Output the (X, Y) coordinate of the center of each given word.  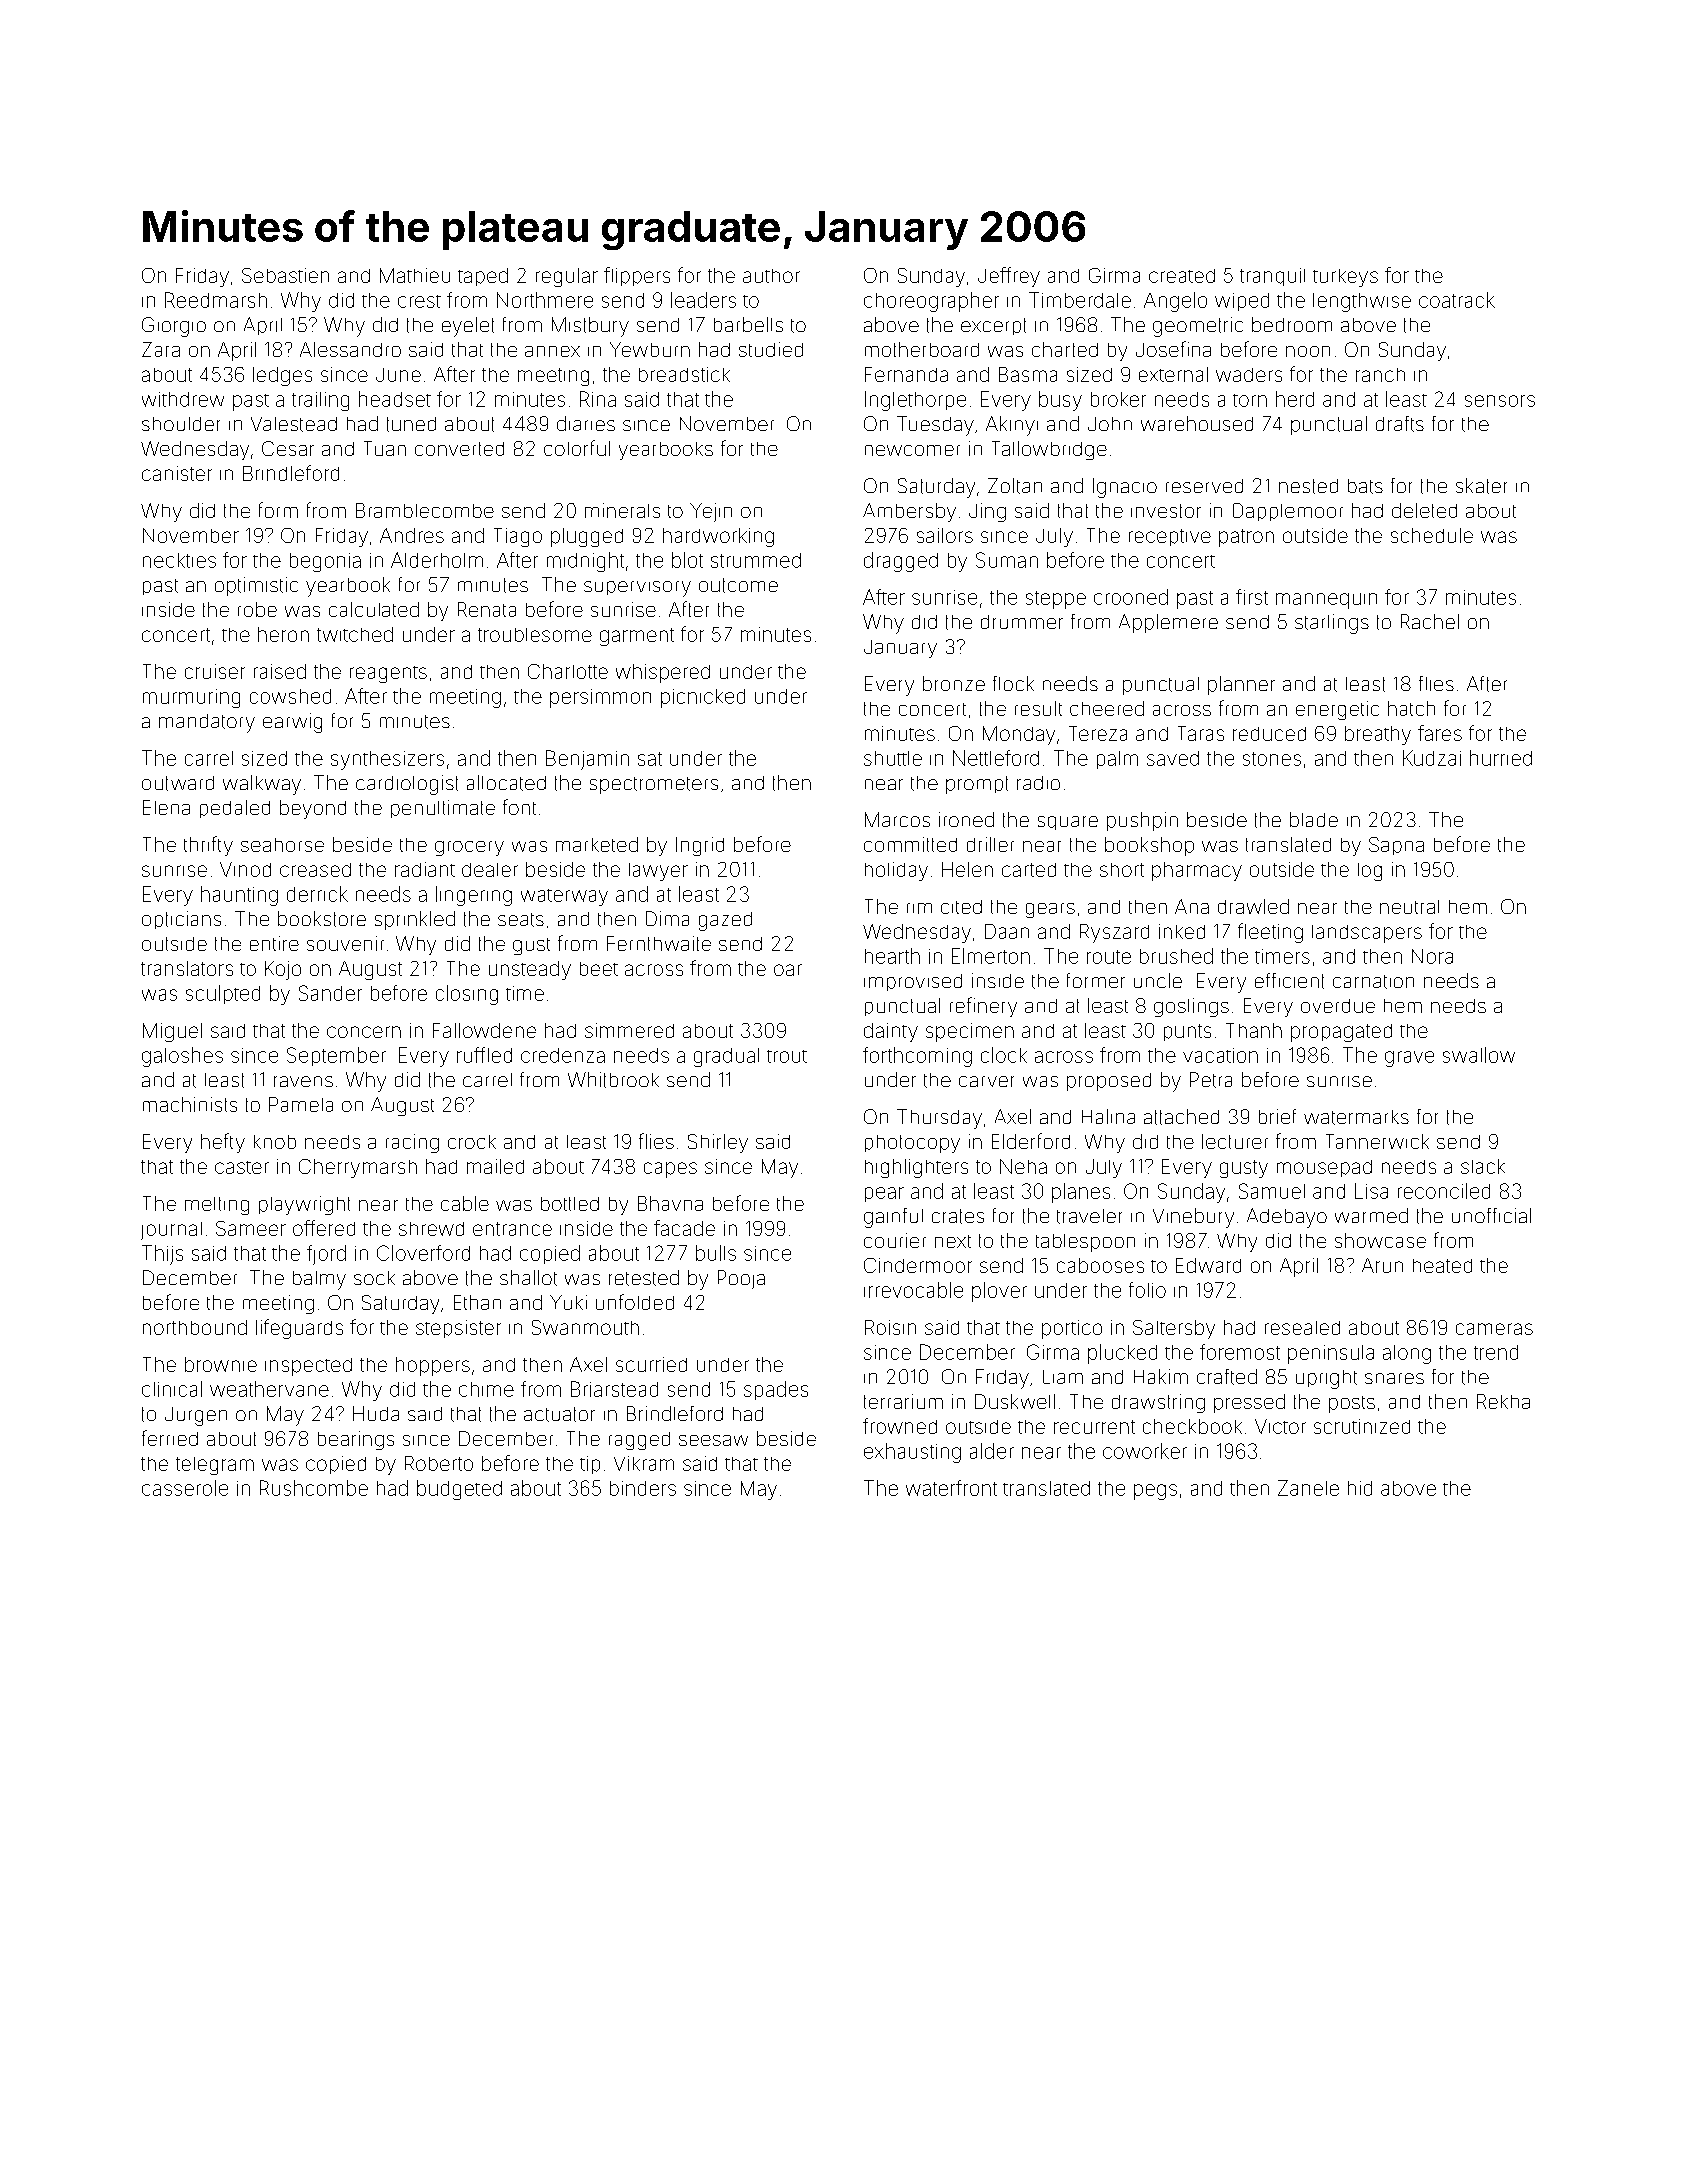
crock (472, 1142)
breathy (1378, 735)
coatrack (1457, 300)
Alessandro (350, 349)
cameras (1494, 1329)
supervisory (637, 589)
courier (895, 1240)
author (771, 276)
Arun (1382, 1265)
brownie (221, 1364)
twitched (355, 634)
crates (958, 1216)
